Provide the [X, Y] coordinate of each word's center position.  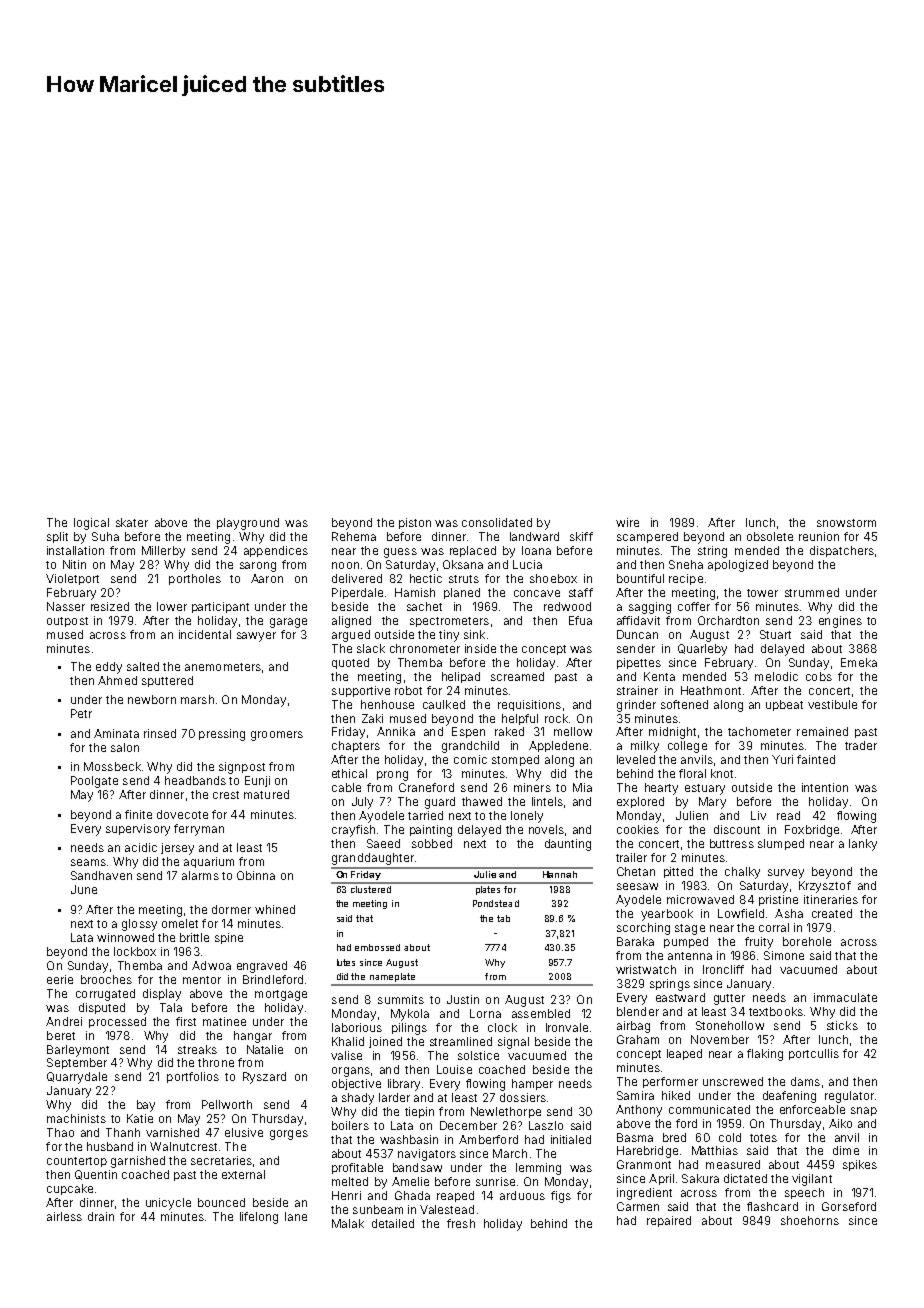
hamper [532, 1084]
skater [132, 522]
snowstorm [846, 523]
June [84, 889]
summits [401, 999]
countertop [77, 1162]
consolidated [497, 522]
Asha [789, 913]
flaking [765, 1055]
